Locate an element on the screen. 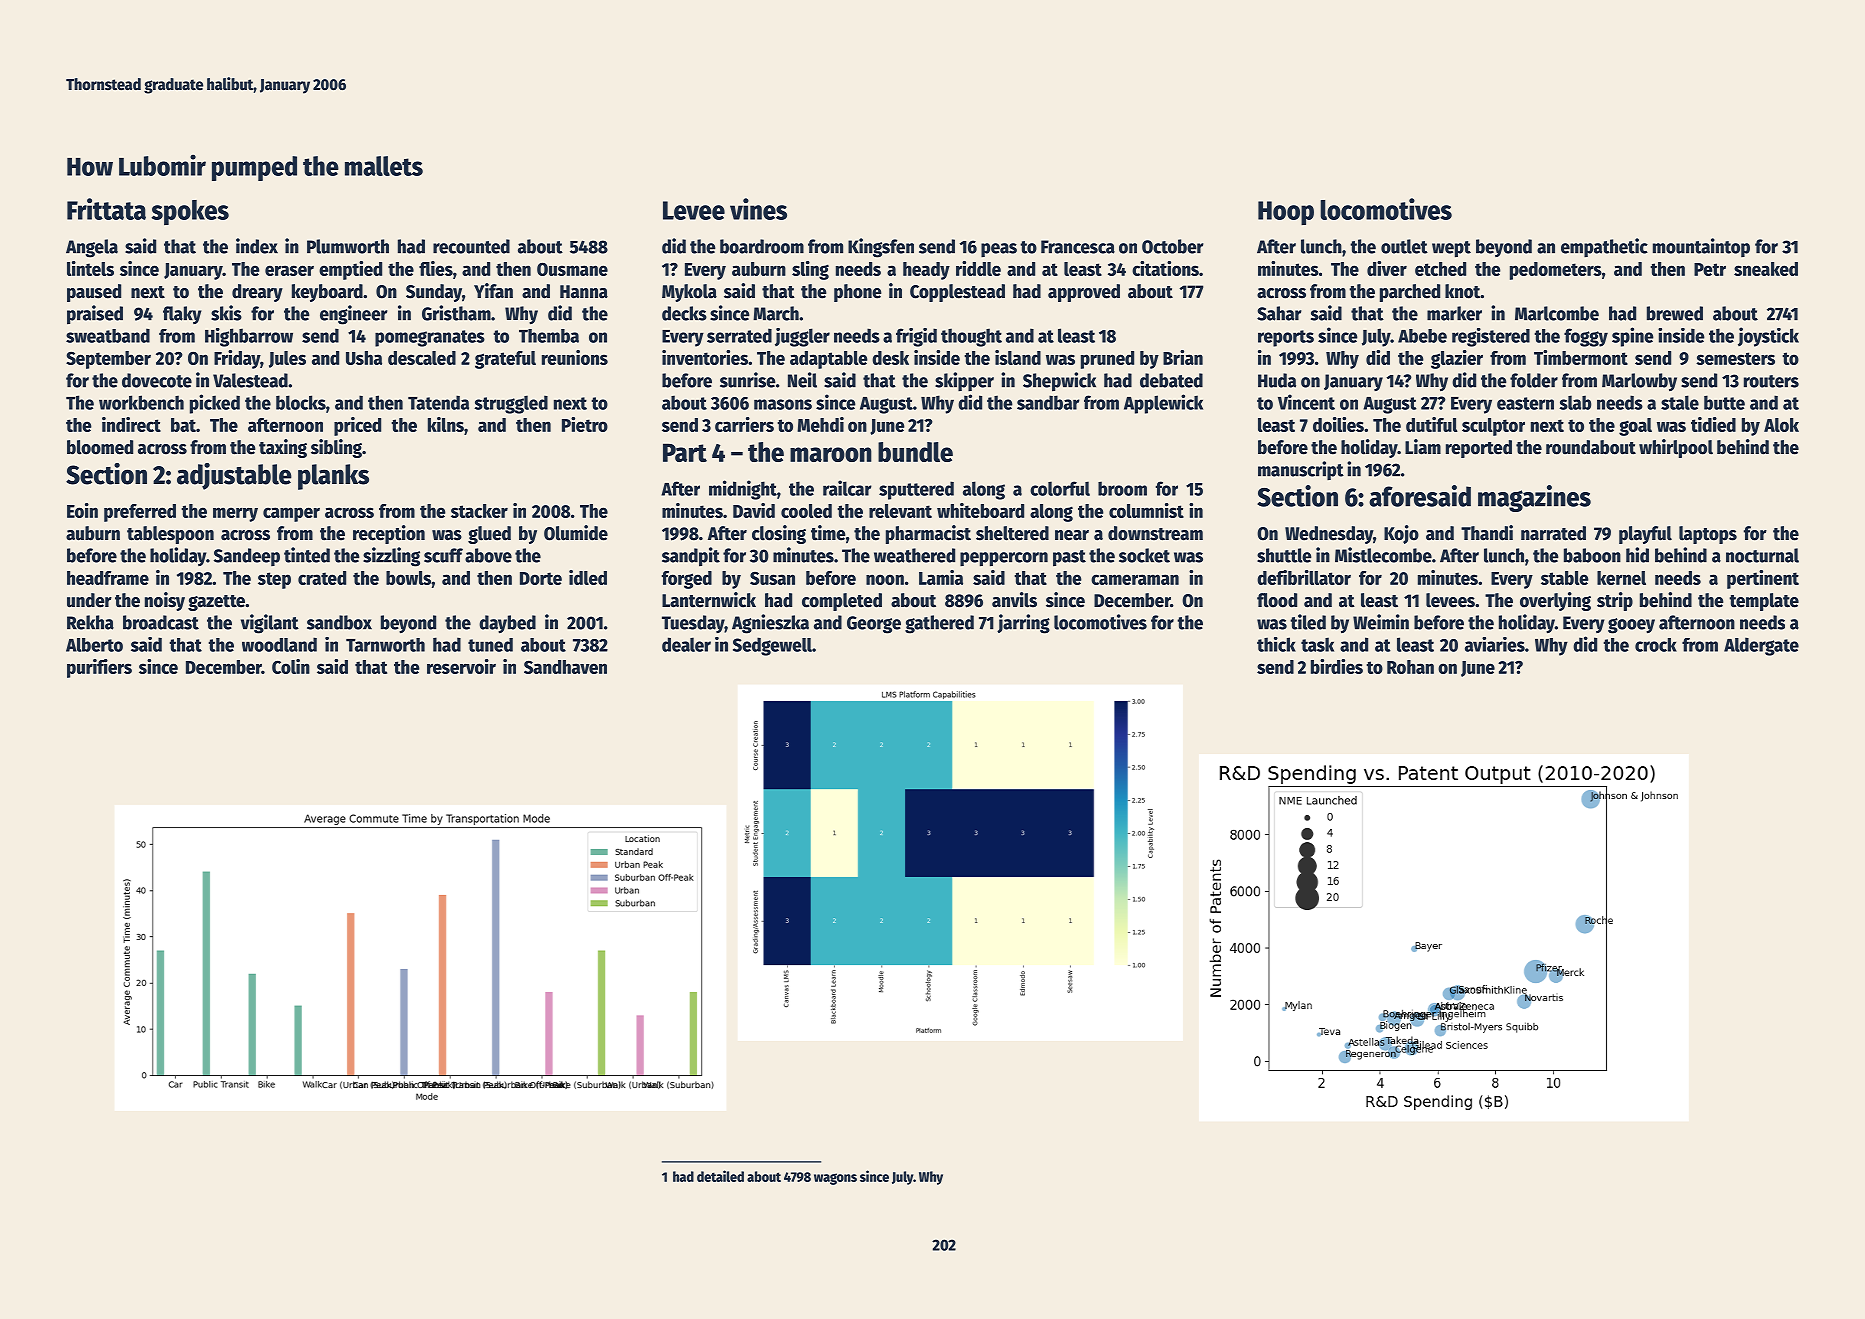 This screenshot has height=1319, width=1865. weathered is located at coordinates (914, 555).
